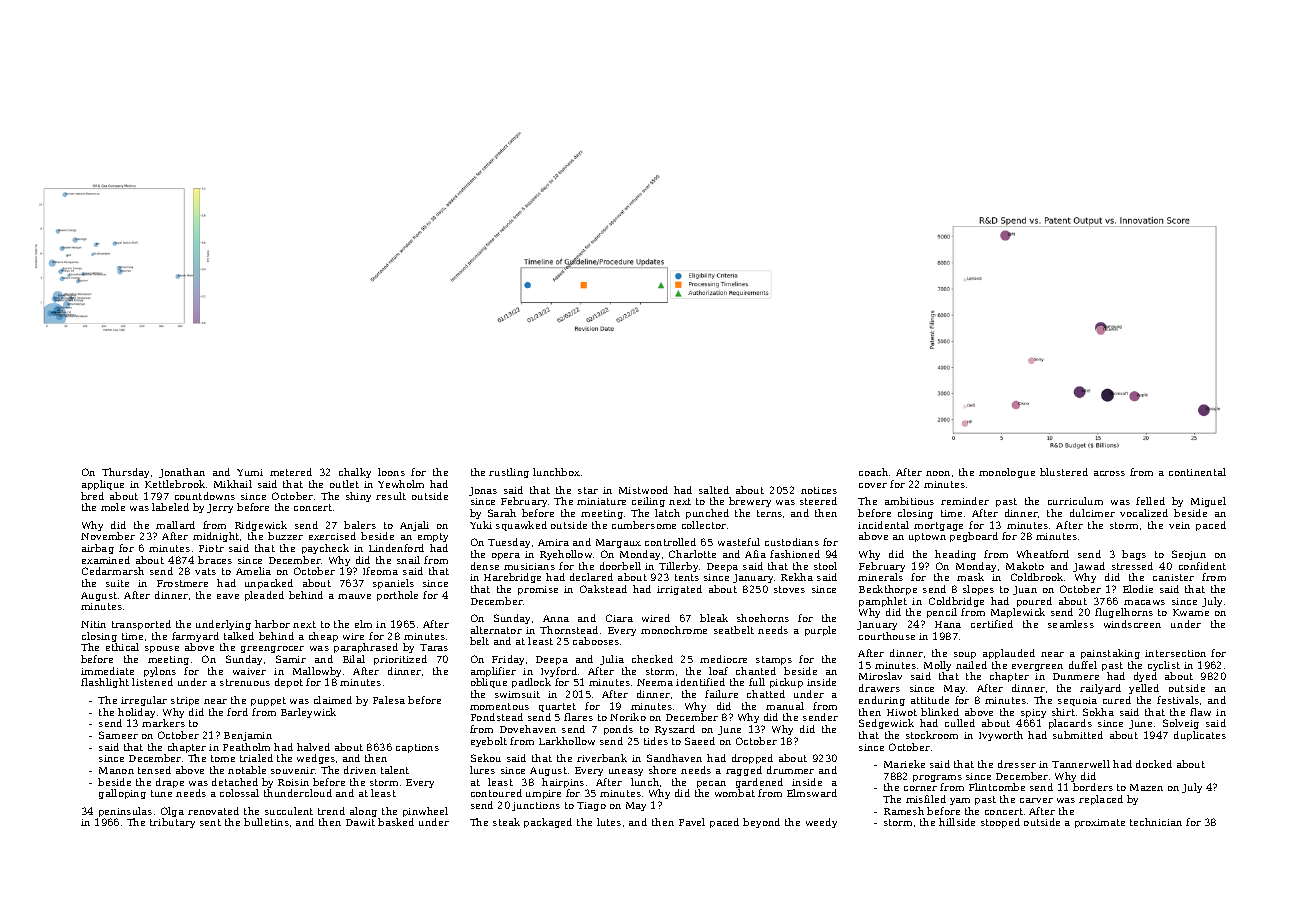 Image resolution: width=1308 pixels, height=924 pixels. What do you see at coordinates (714, 490) in the image?
I see `salted` at bounding box center [714, 490].
